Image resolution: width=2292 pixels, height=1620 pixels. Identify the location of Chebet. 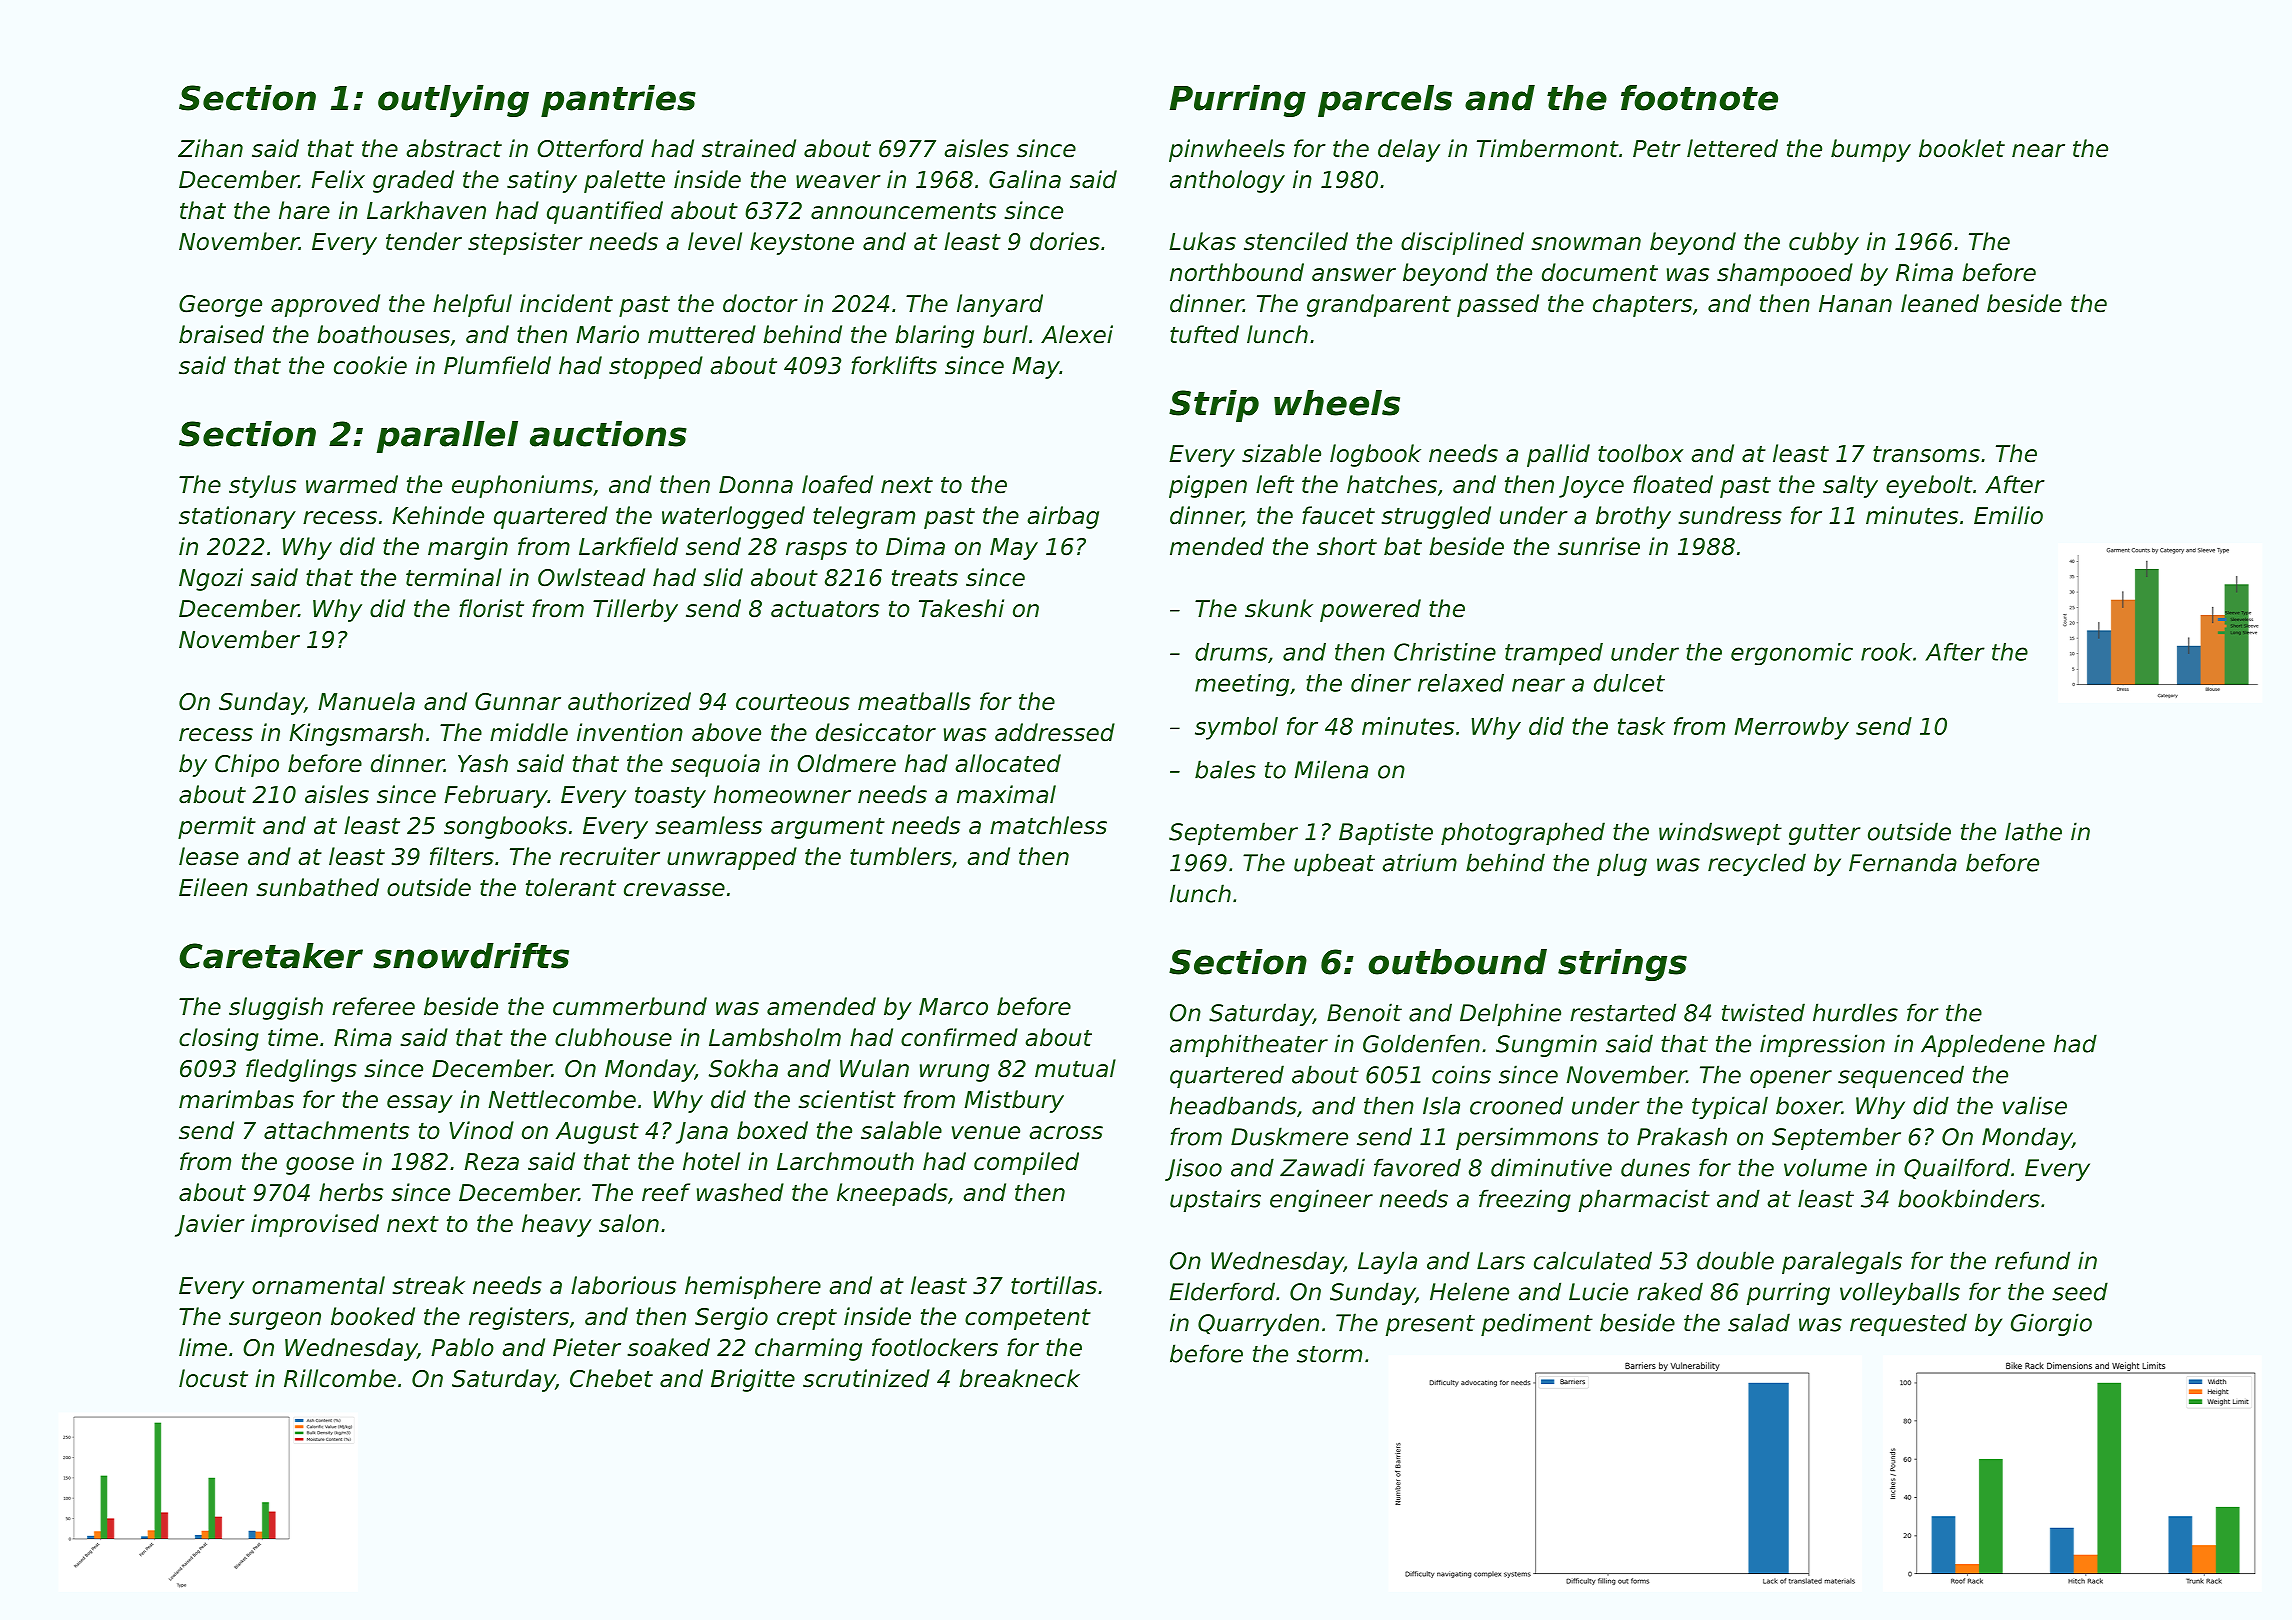
(611, 1378).
